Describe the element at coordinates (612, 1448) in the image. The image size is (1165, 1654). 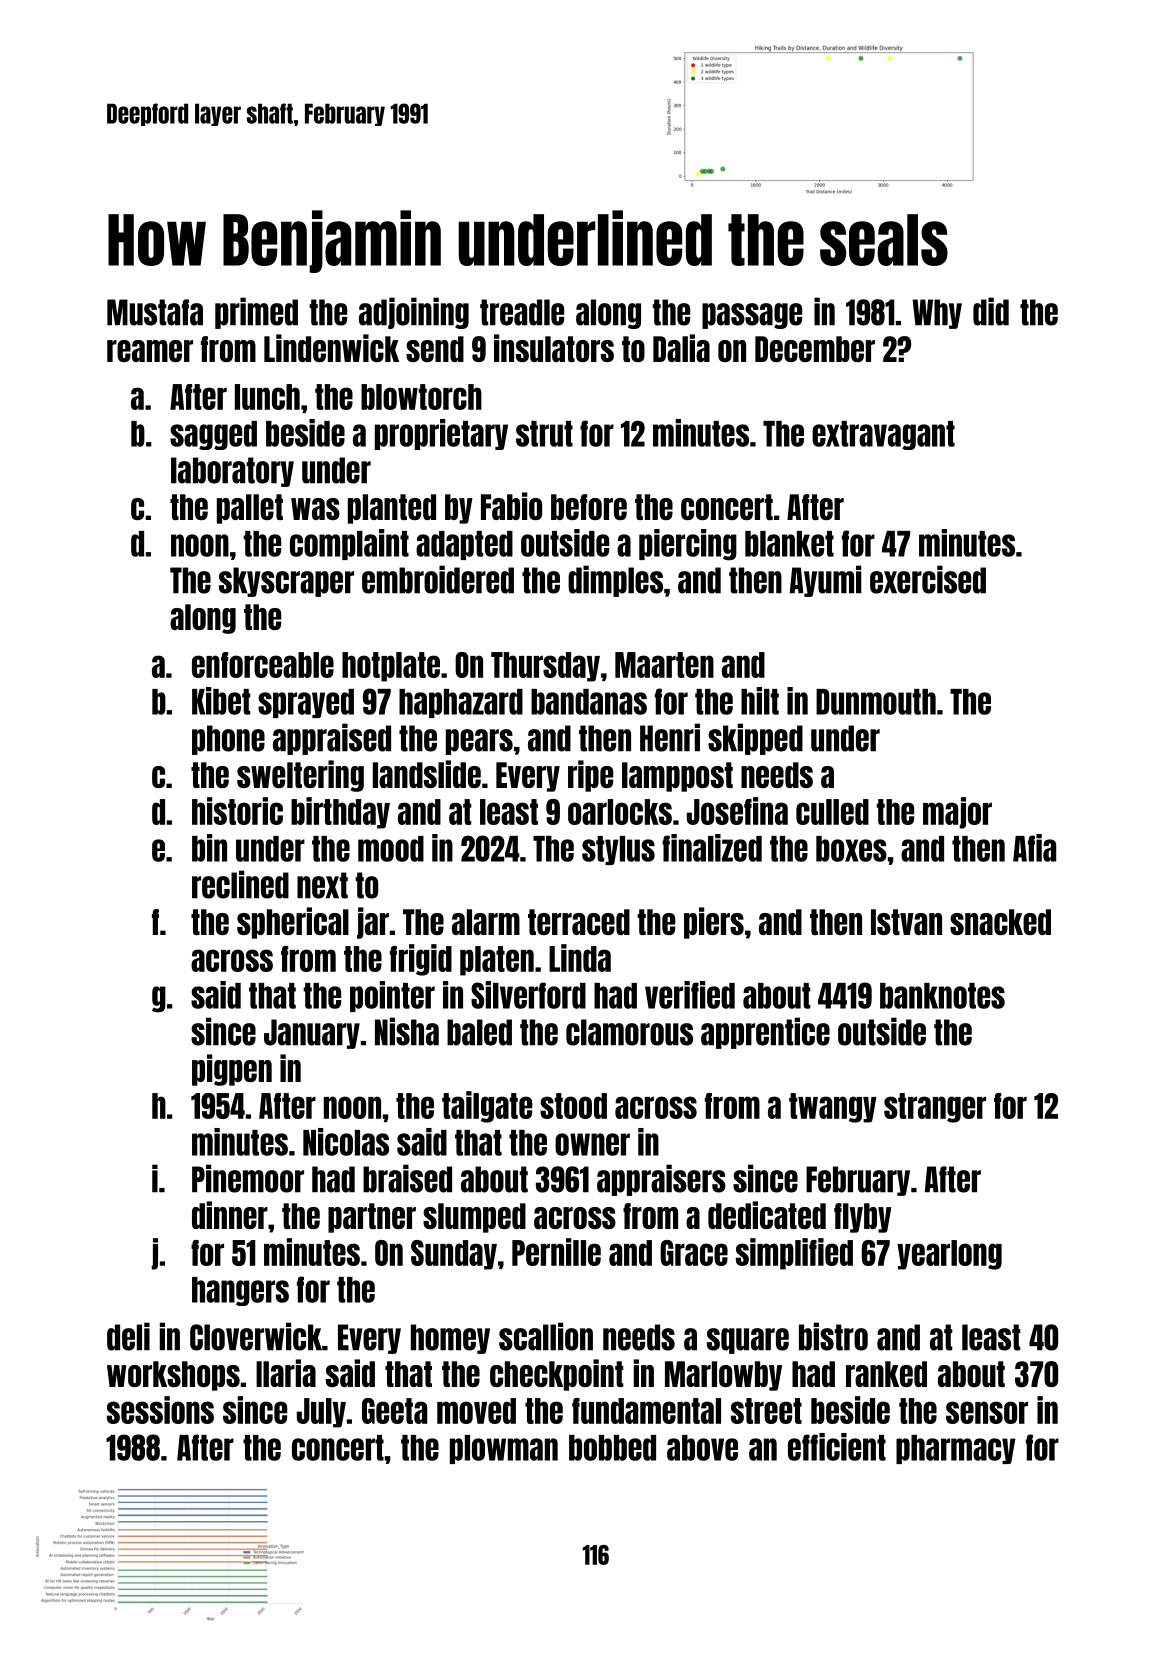
I see `bobbed` at that location.
